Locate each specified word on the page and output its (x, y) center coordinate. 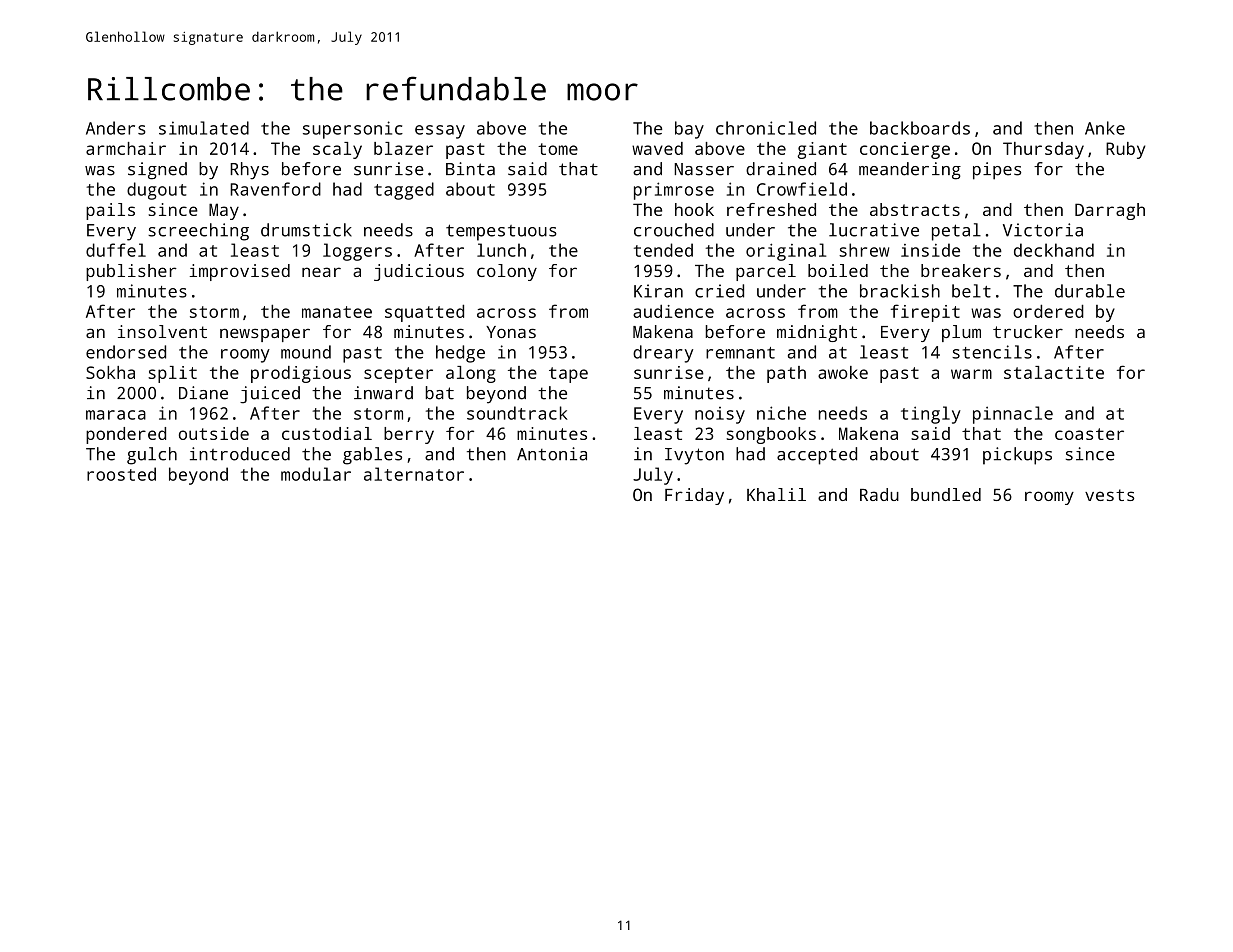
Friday (694, 496)
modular (316, 474)
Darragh (1110, 211)
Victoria (1043, 230)
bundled (946, 494)
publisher (131, 272)
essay (440, 132)
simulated (204, 128)
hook (694, 209)
